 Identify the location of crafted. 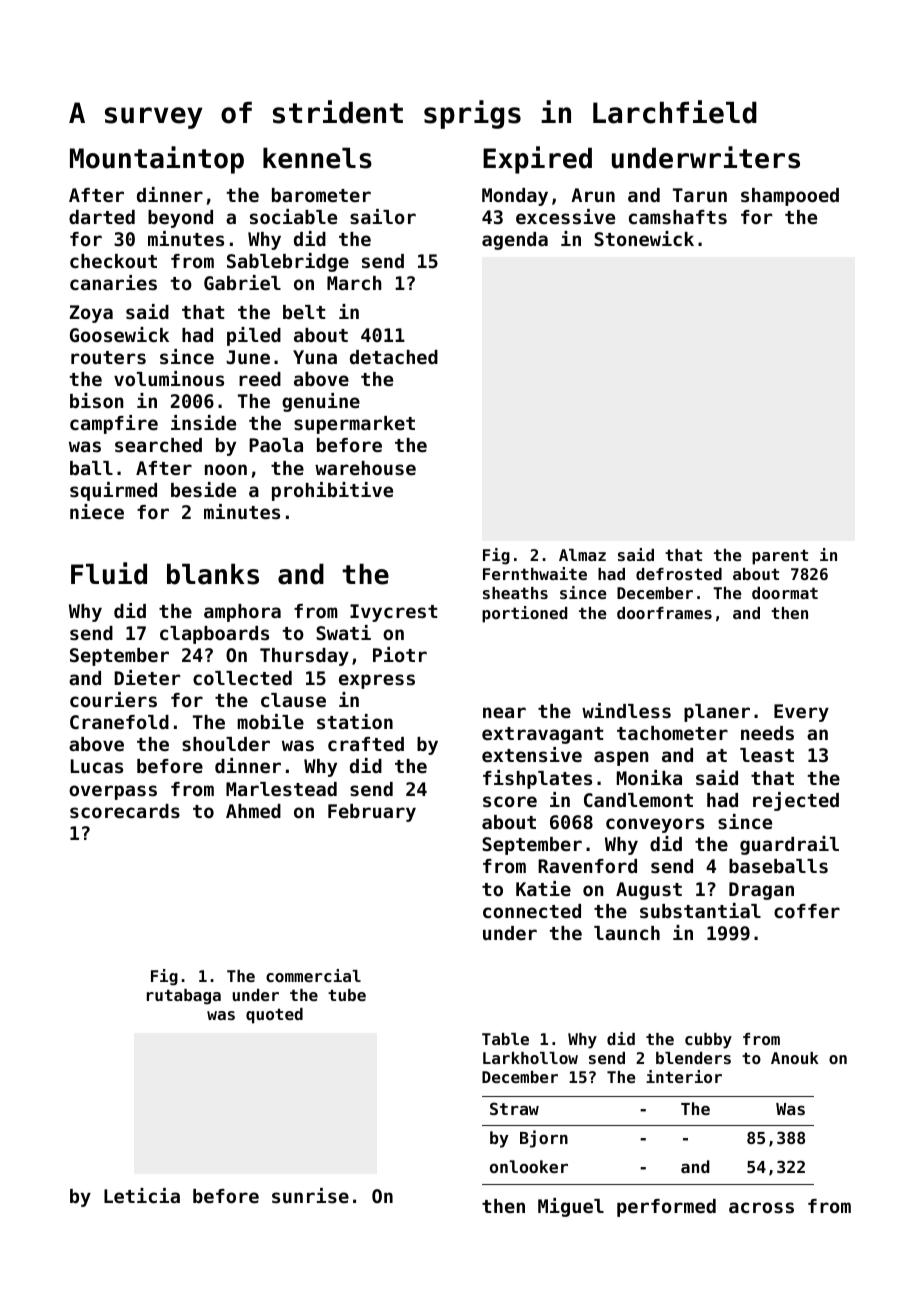
(366, 744).
